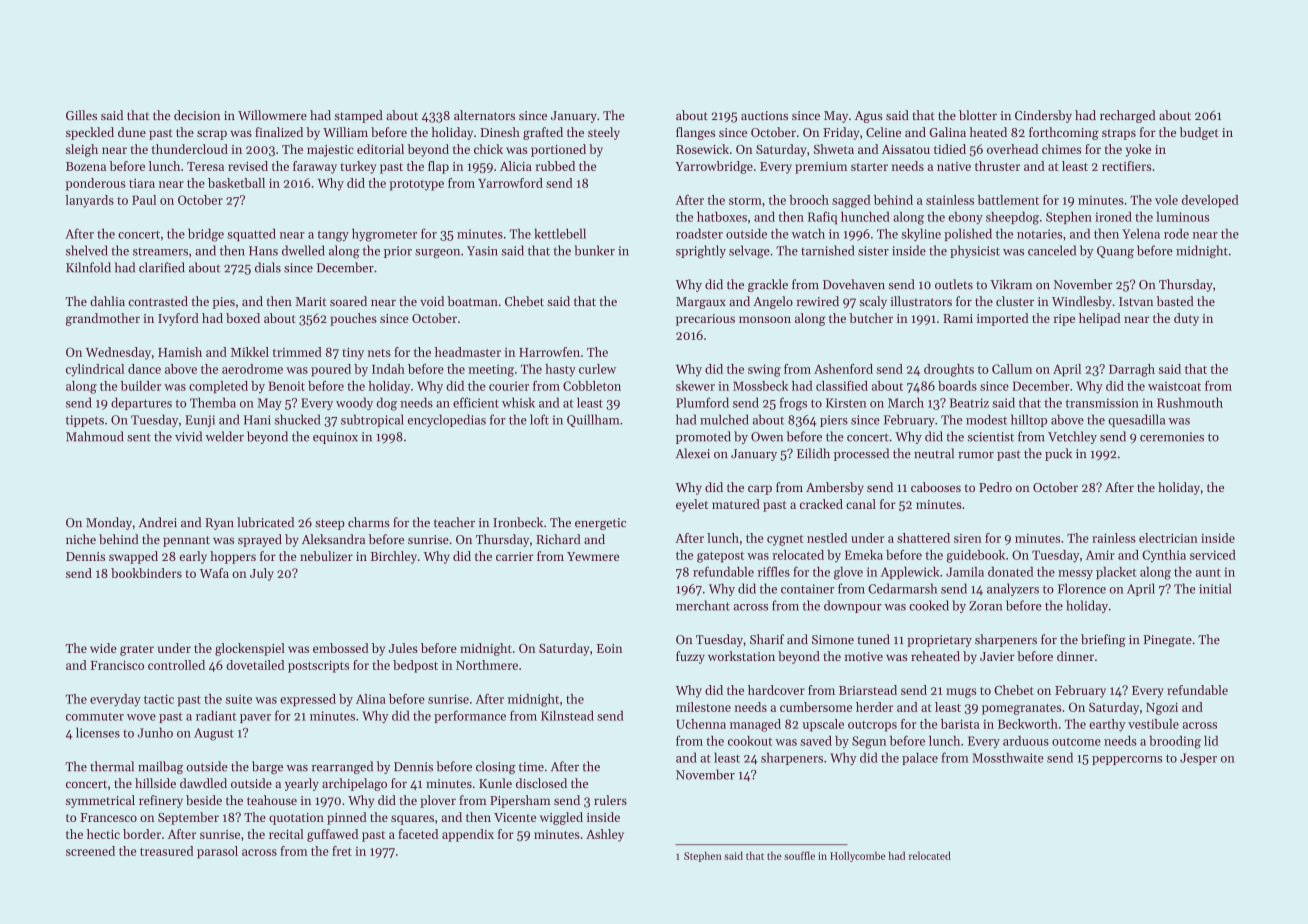 This screenshot has height=924, width=1308. What do you see at coordinates (87, 250) in the screenshot?
I see `shelved` at bounding box center [87, 250].
